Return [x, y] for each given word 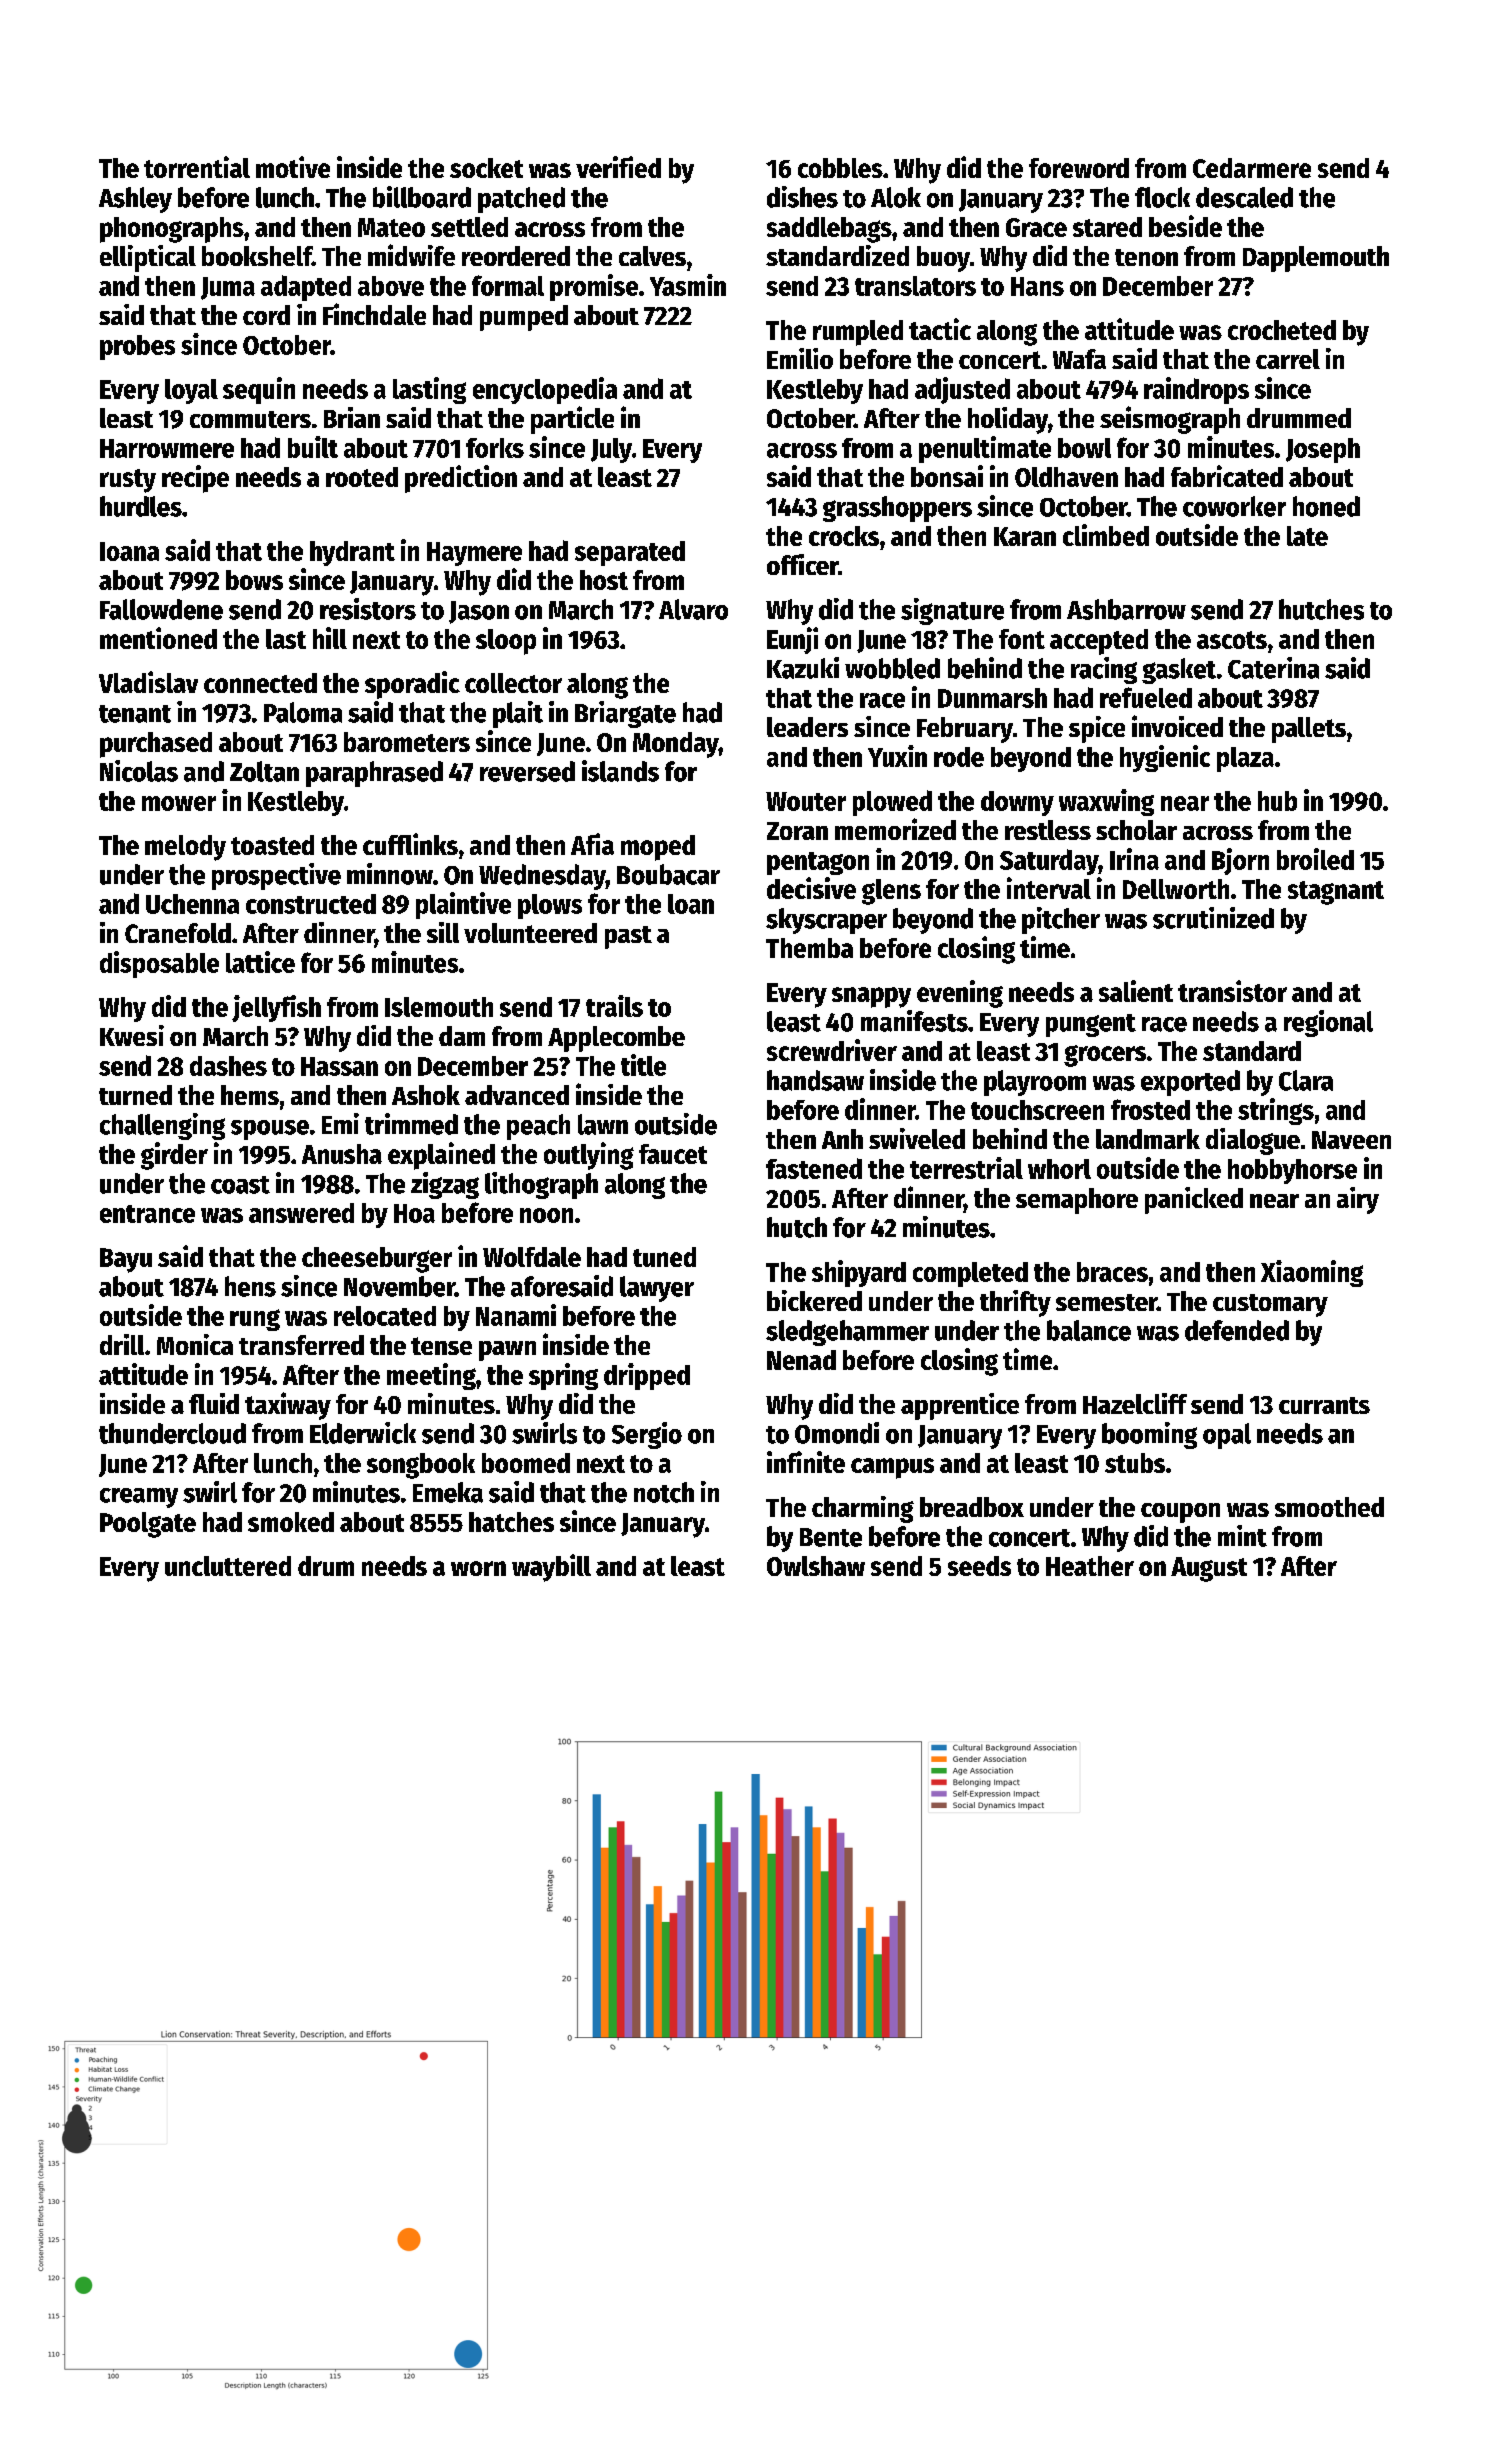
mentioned [158, 638]
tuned [664, 1257]
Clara [1306, 1080]
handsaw [815, 1080]
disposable [159, 964]
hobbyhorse [1292, 1171]
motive [293, 167]
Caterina [1273, 668]
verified [618, 167]
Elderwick [363, 1433]
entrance [147, 1214]
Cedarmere [1252, 168]
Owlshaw [816, 1566]
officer [802, 564]
